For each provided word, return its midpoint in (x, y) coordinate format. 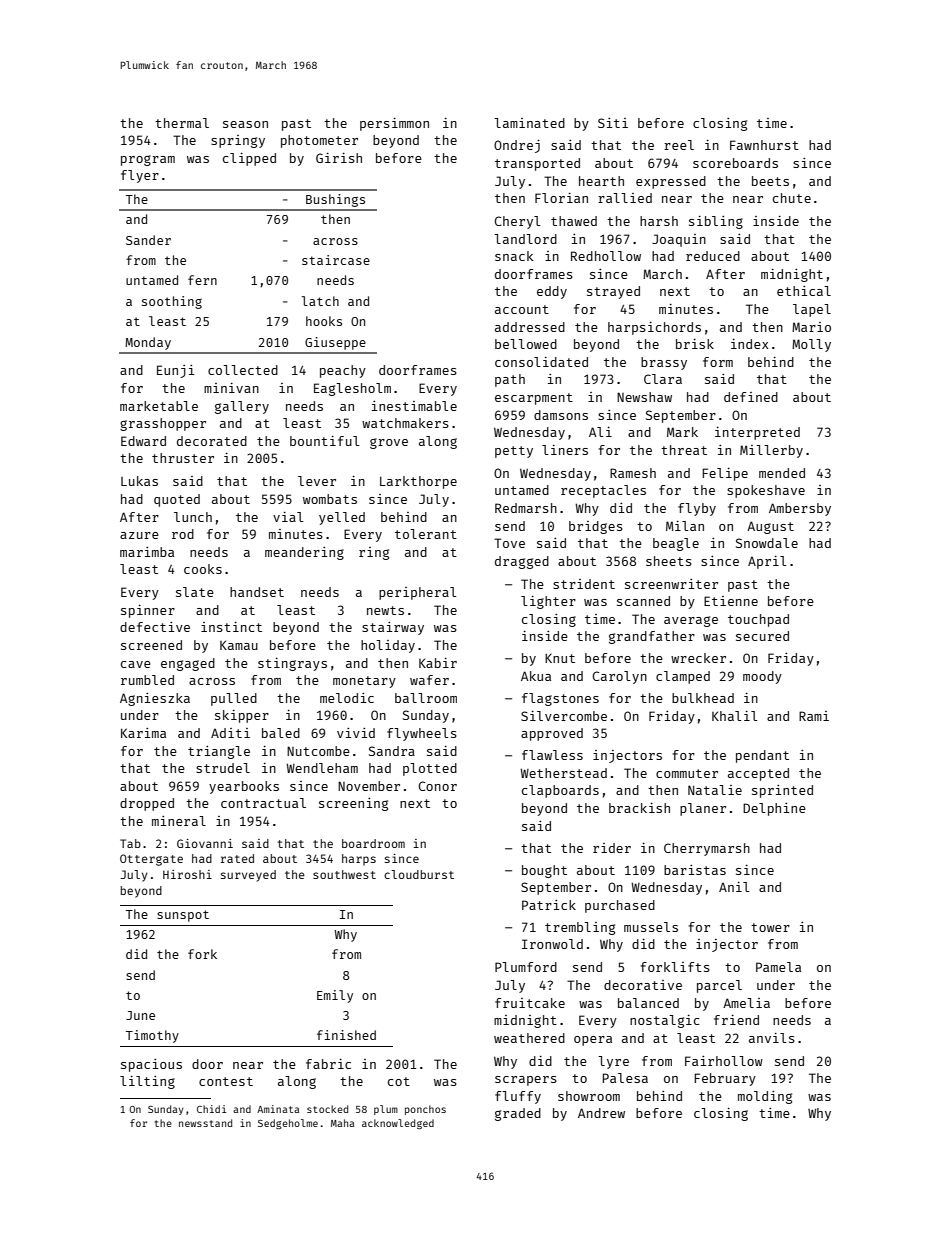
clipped (249, 159)
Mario (811, 327)
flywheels (422, 734)
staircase (336, 260)
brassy (664, 363)
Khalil (734, 715)
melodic (347, 698)
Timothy (152, 1036)
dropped (147, 804)
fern (202, 280)
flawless (552, 755)
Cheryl (517, 222)
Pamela (778, 967)
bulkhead (703, 698)
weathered (529, 1038)
